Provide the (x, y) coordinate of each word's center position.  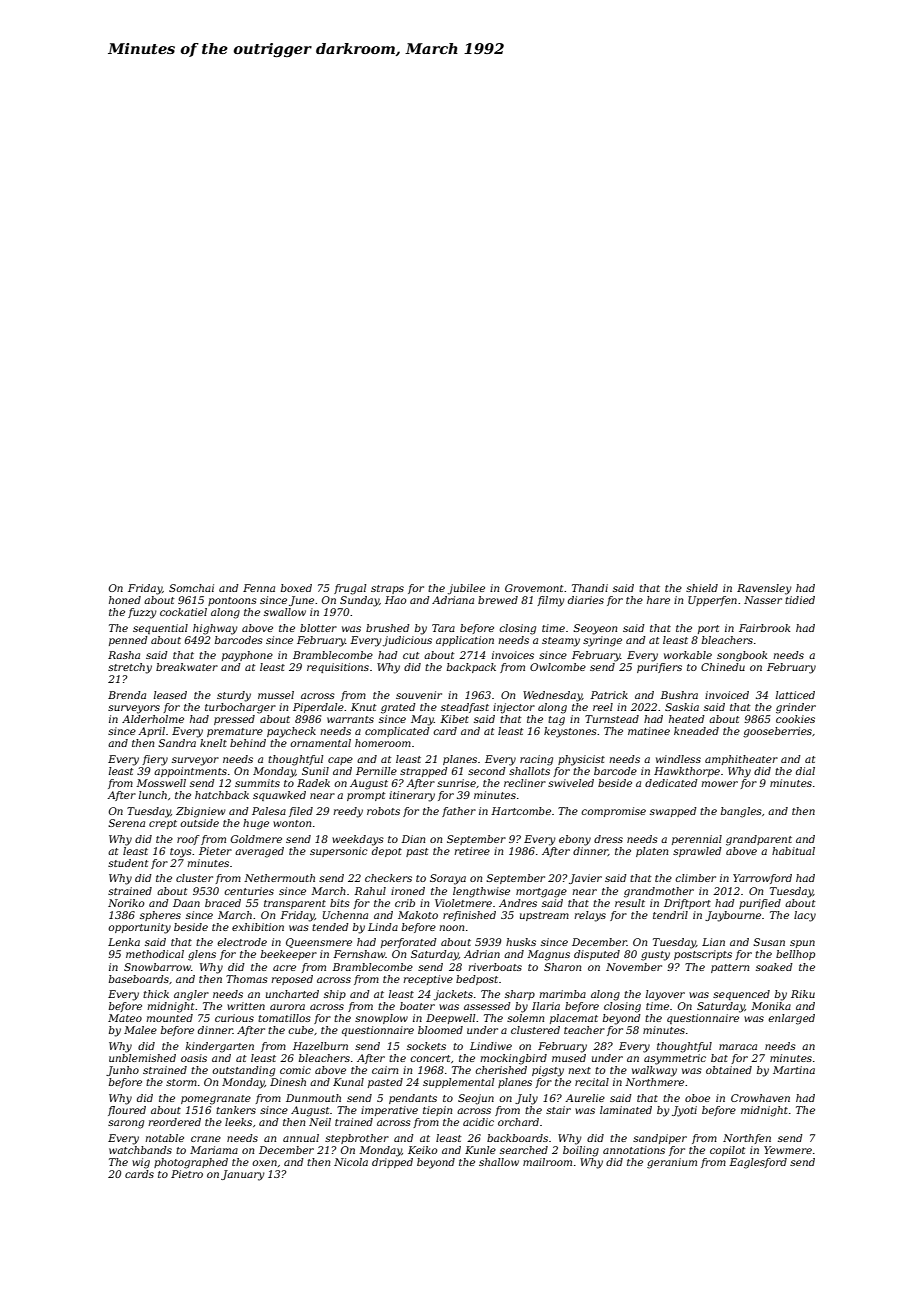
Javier (585, 879)
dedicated (671, 783)
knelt (213, 743)
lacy (805, 916)
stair (558, 1110)
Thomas (247, 979)
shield (702, 588)
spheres (160, 916)
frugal (350, 589)
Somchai (191, 588)
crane (206, 1139)
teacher (584, 1030)
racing (536, 760)
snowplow (381, 1019)
